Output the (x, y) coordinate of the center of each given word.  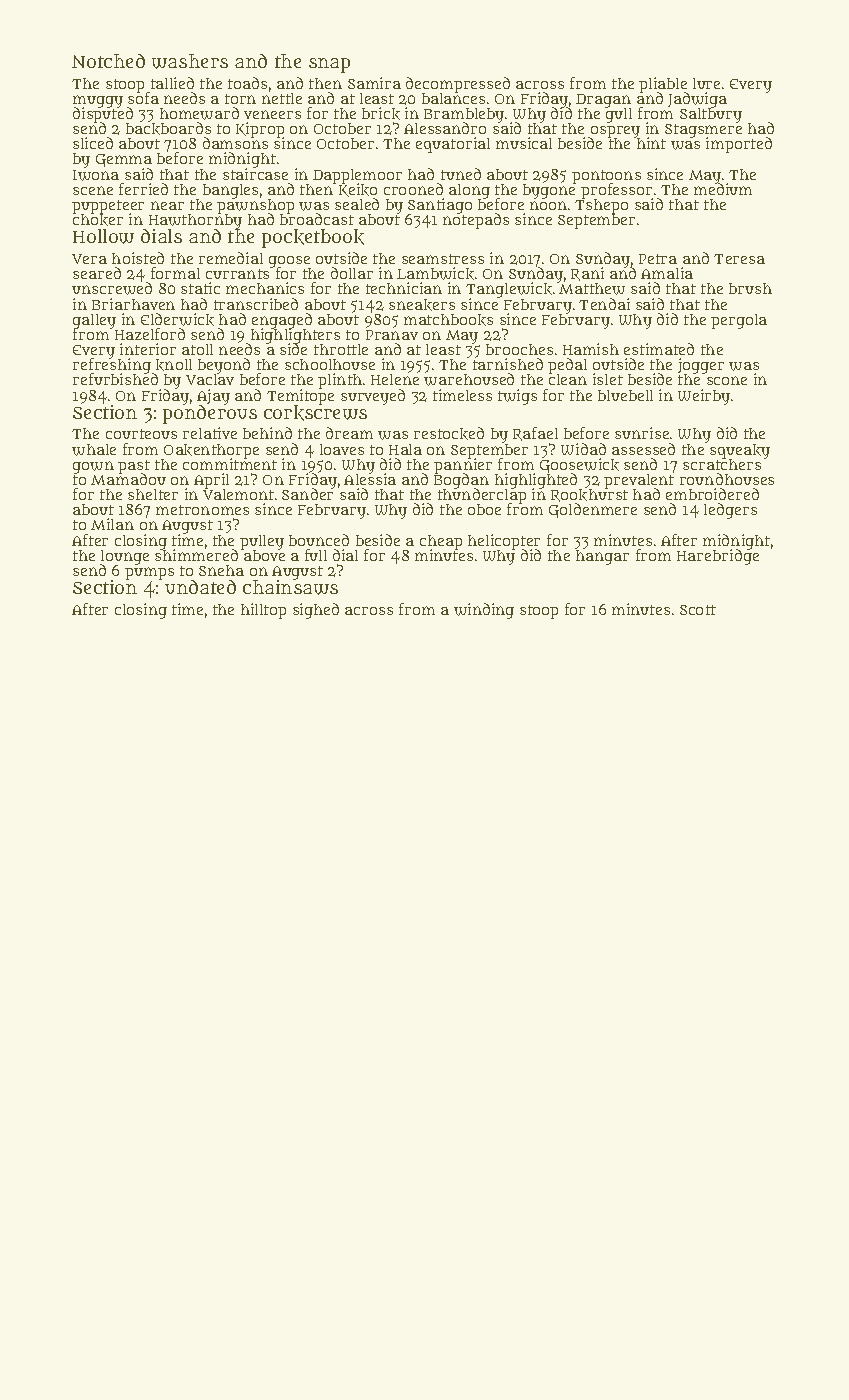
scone (727, 380)
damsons (235, 143)
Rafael (535, 434)
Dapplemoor (357, 176)
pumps (149, 573)
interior (148, 349)
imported (739, 145)
